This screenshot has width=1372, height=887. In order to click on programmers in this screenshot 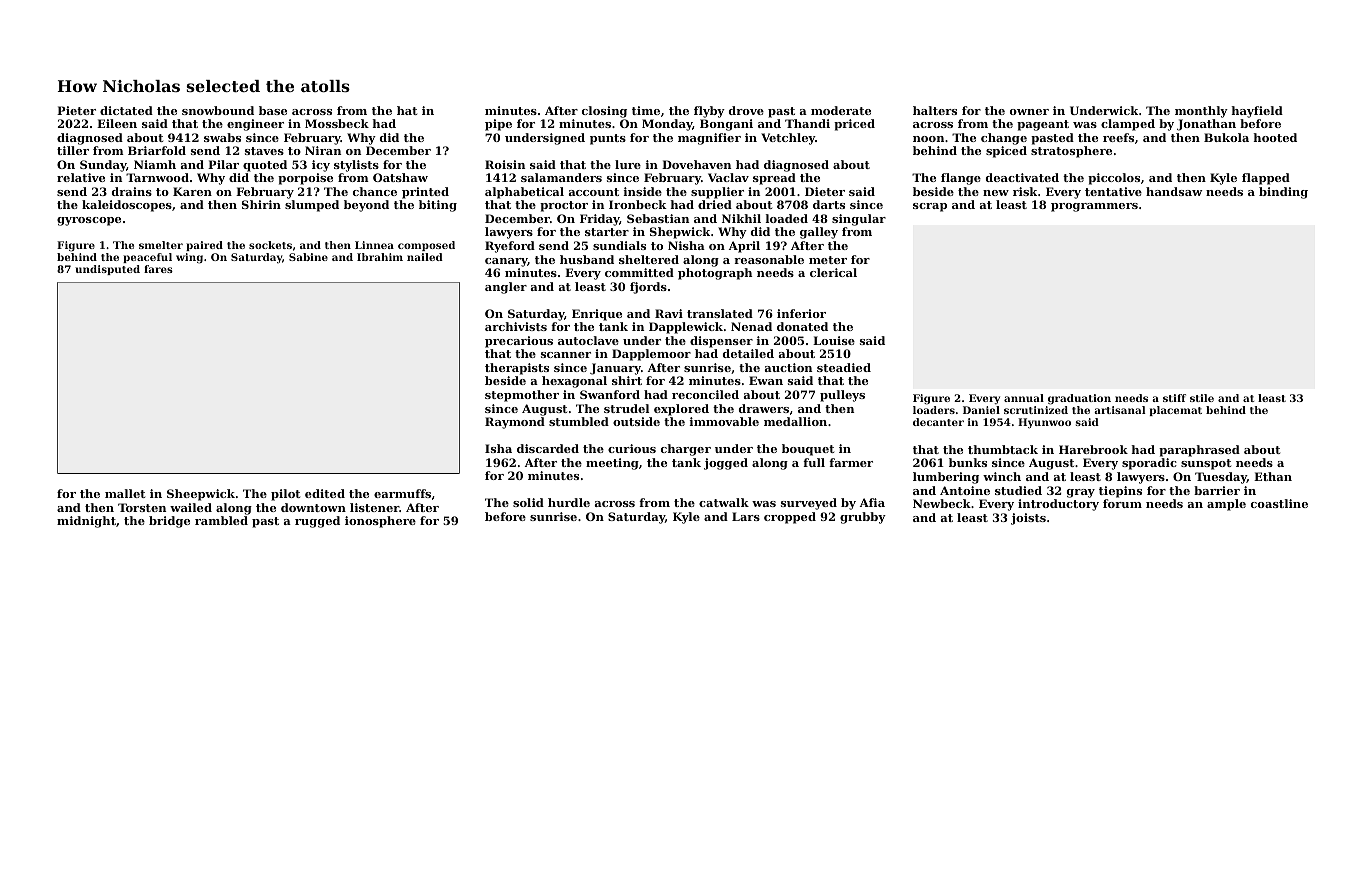, I will do `click(1094, 207)`.
